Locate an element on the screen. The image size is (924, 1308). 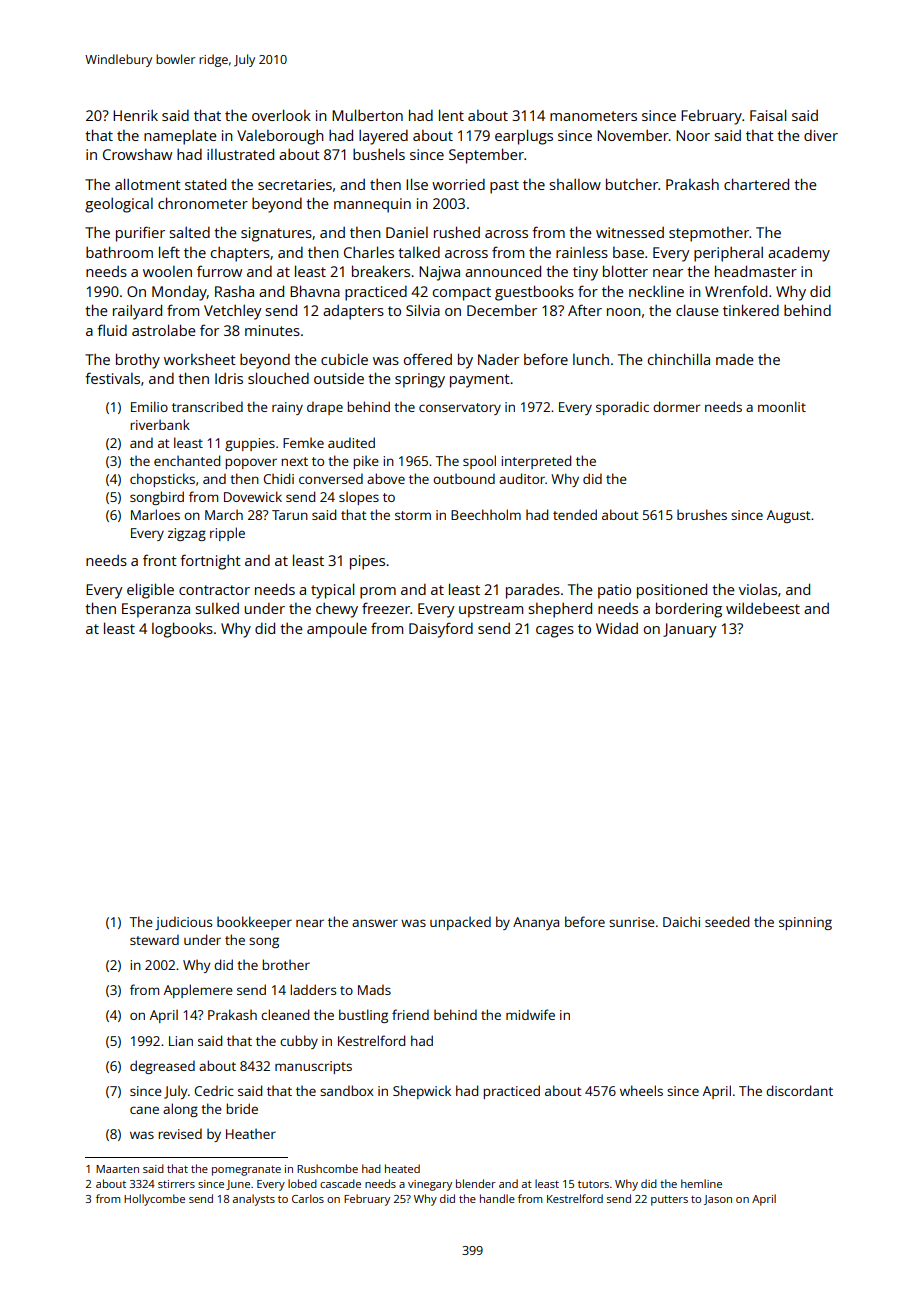
Henrik is located at coordinates (135, 115).
